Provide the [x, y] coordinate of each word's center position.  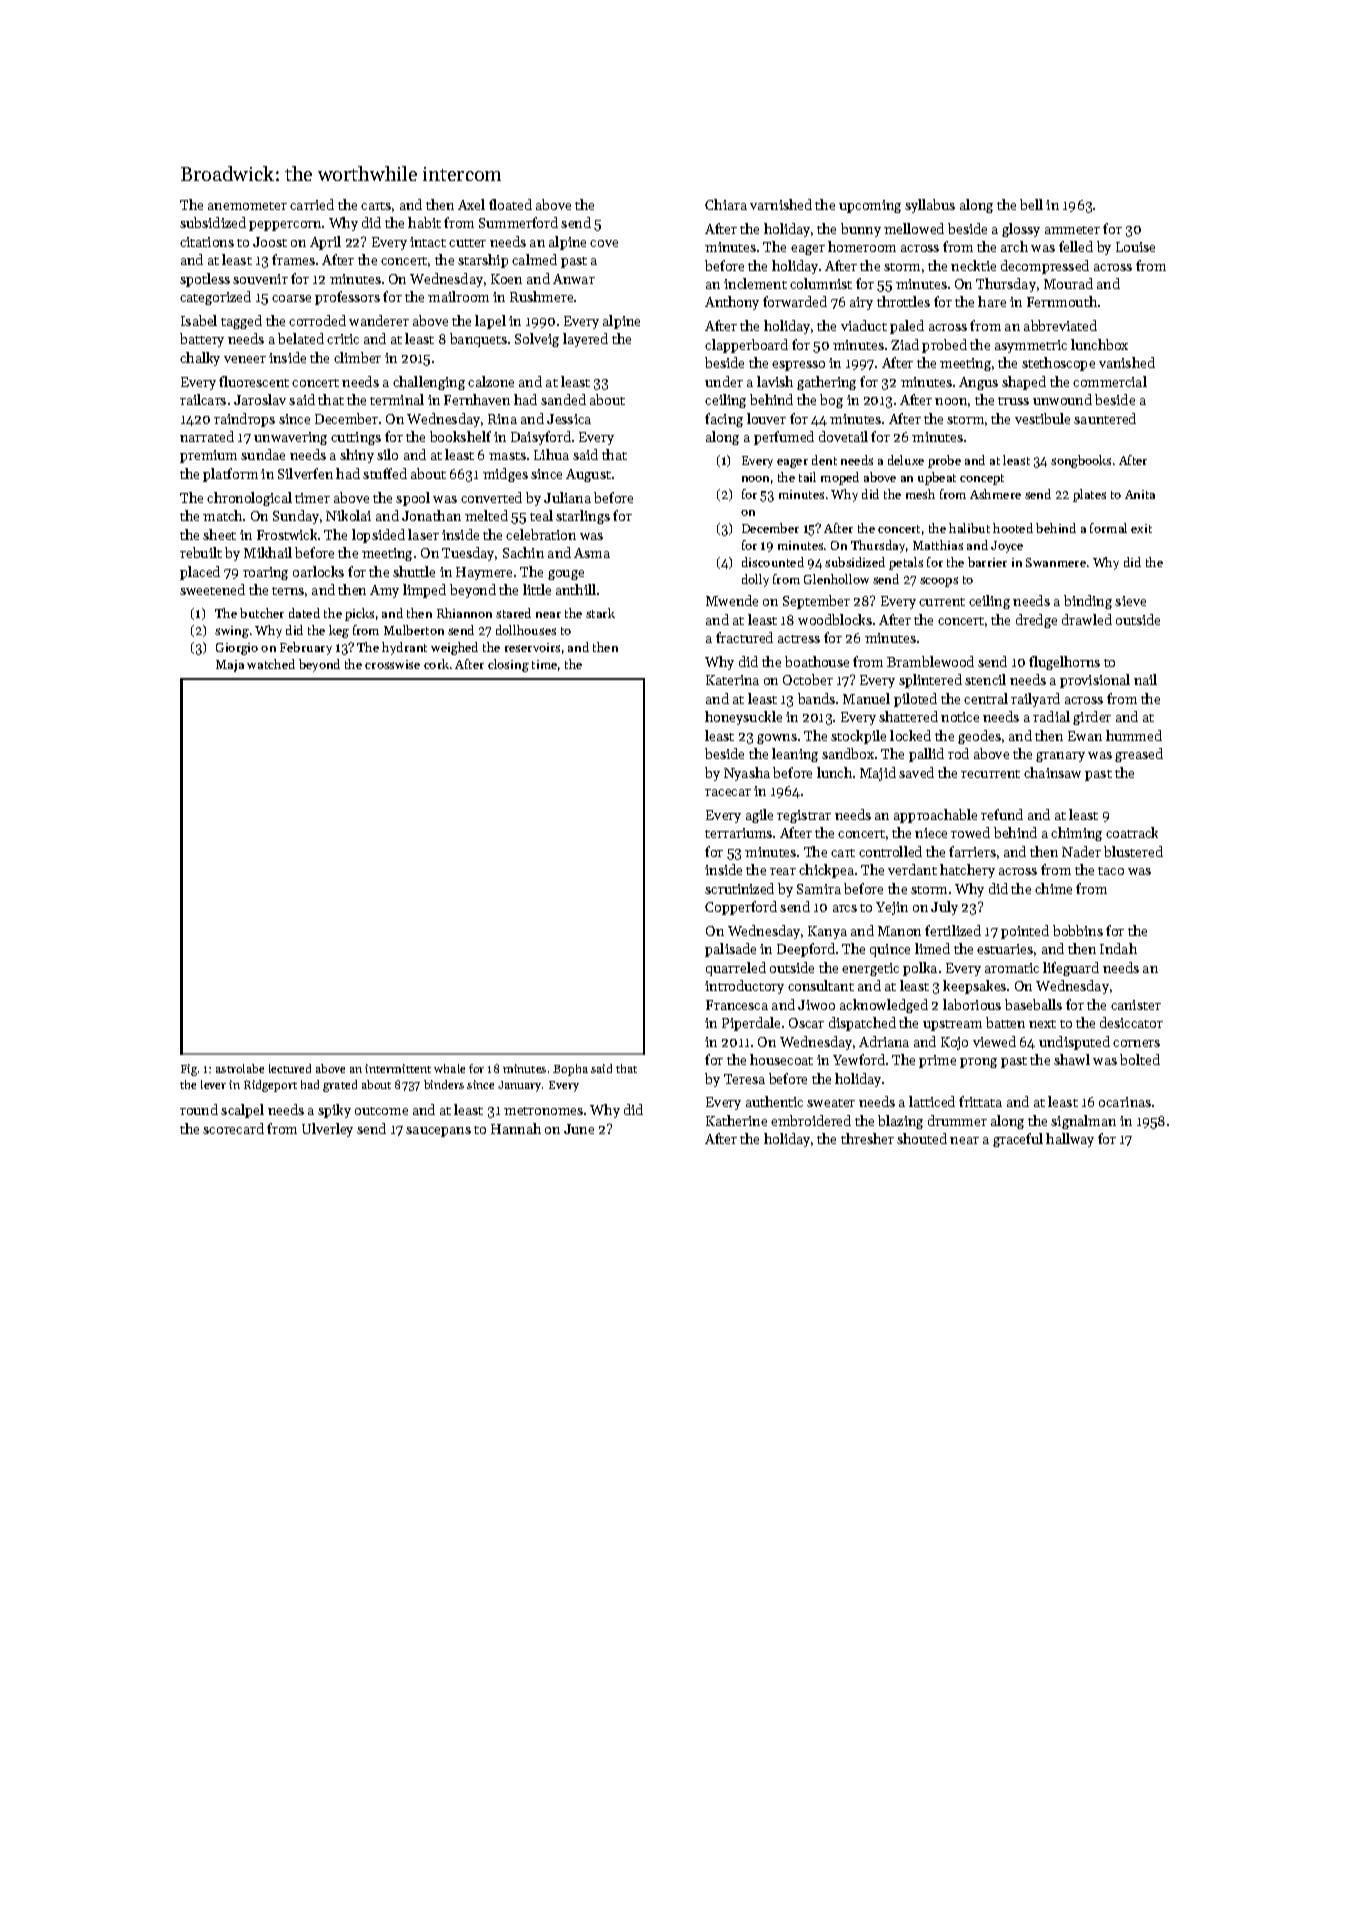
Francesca [737, 1005]
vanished [1127, 362]
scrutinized [739, 888]
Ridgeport [270, 1086]
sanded [563, 399]
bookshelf [460, 436]
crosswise [392, 664]
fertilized [953, 930]
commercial [1110, 381]
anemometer [247, 206]
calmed [534, 259]
